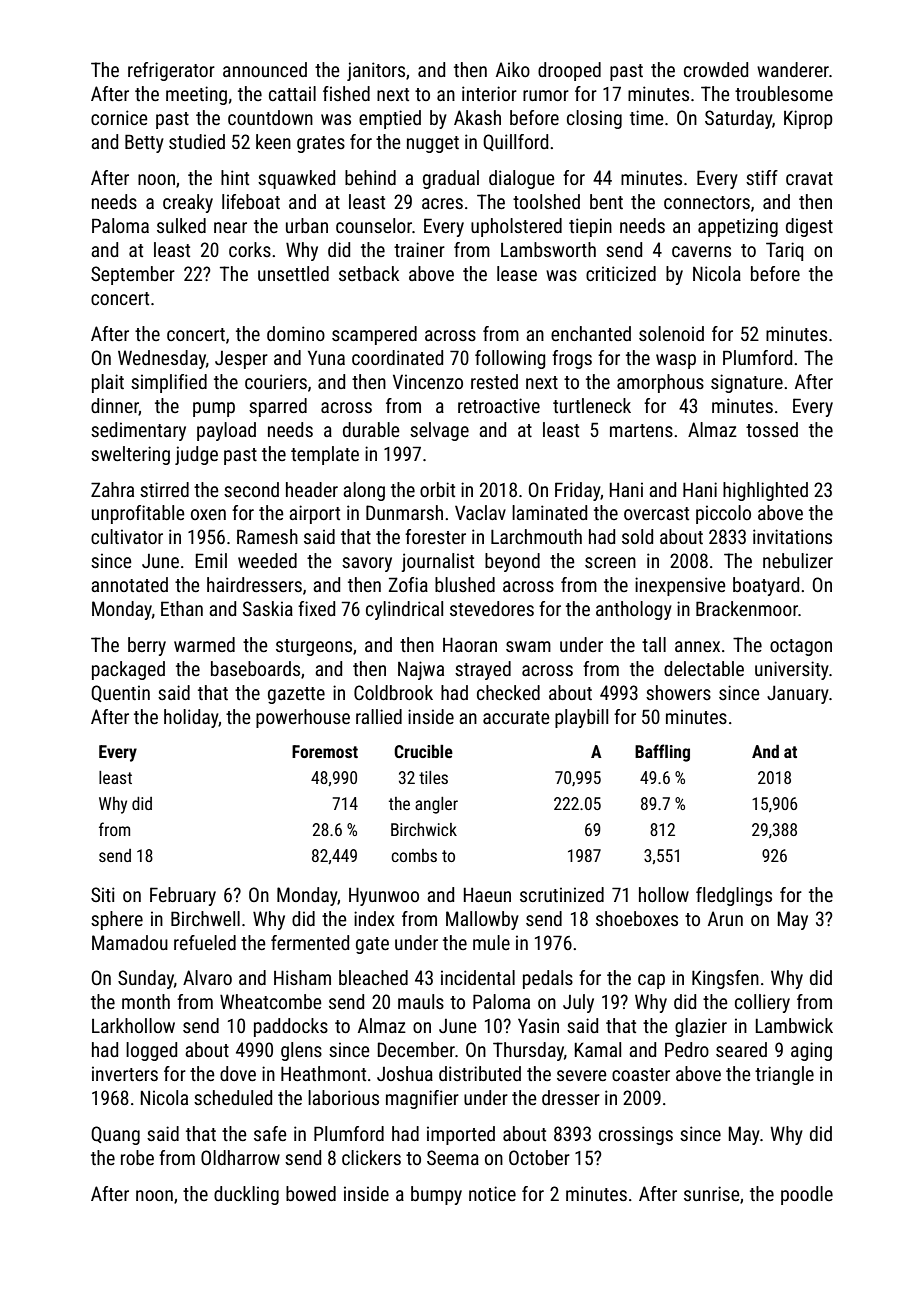 Image resolution: width=924 pixels, height=1308 pixels. Describe the element at coordinates (137, 1157) in the page. I see `robe` at that location.
